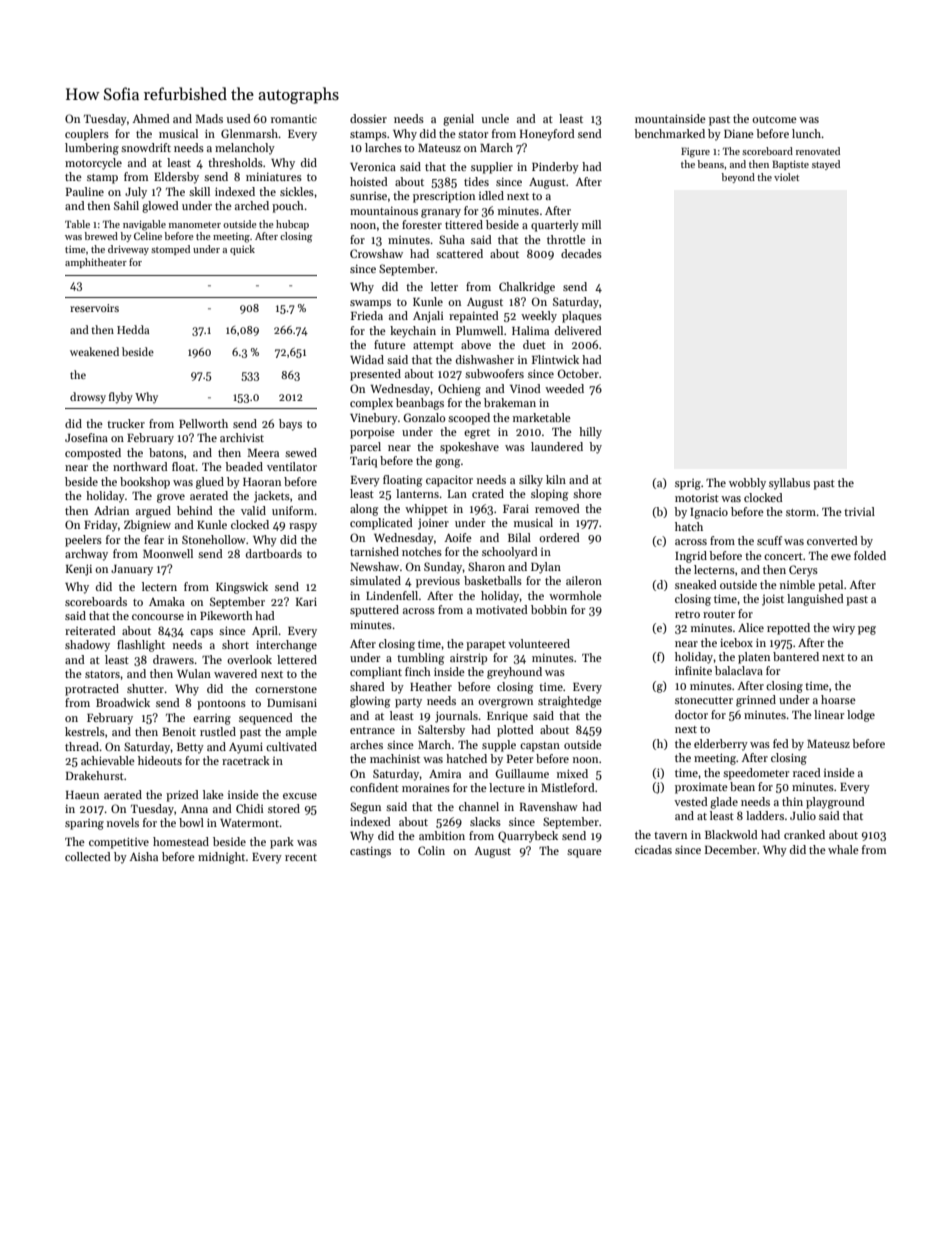 This page has height=1233, width=952. What do you see at coordinates (555, 168) in the page?
I see `Pinderby` at bounding box center [555, 168].
